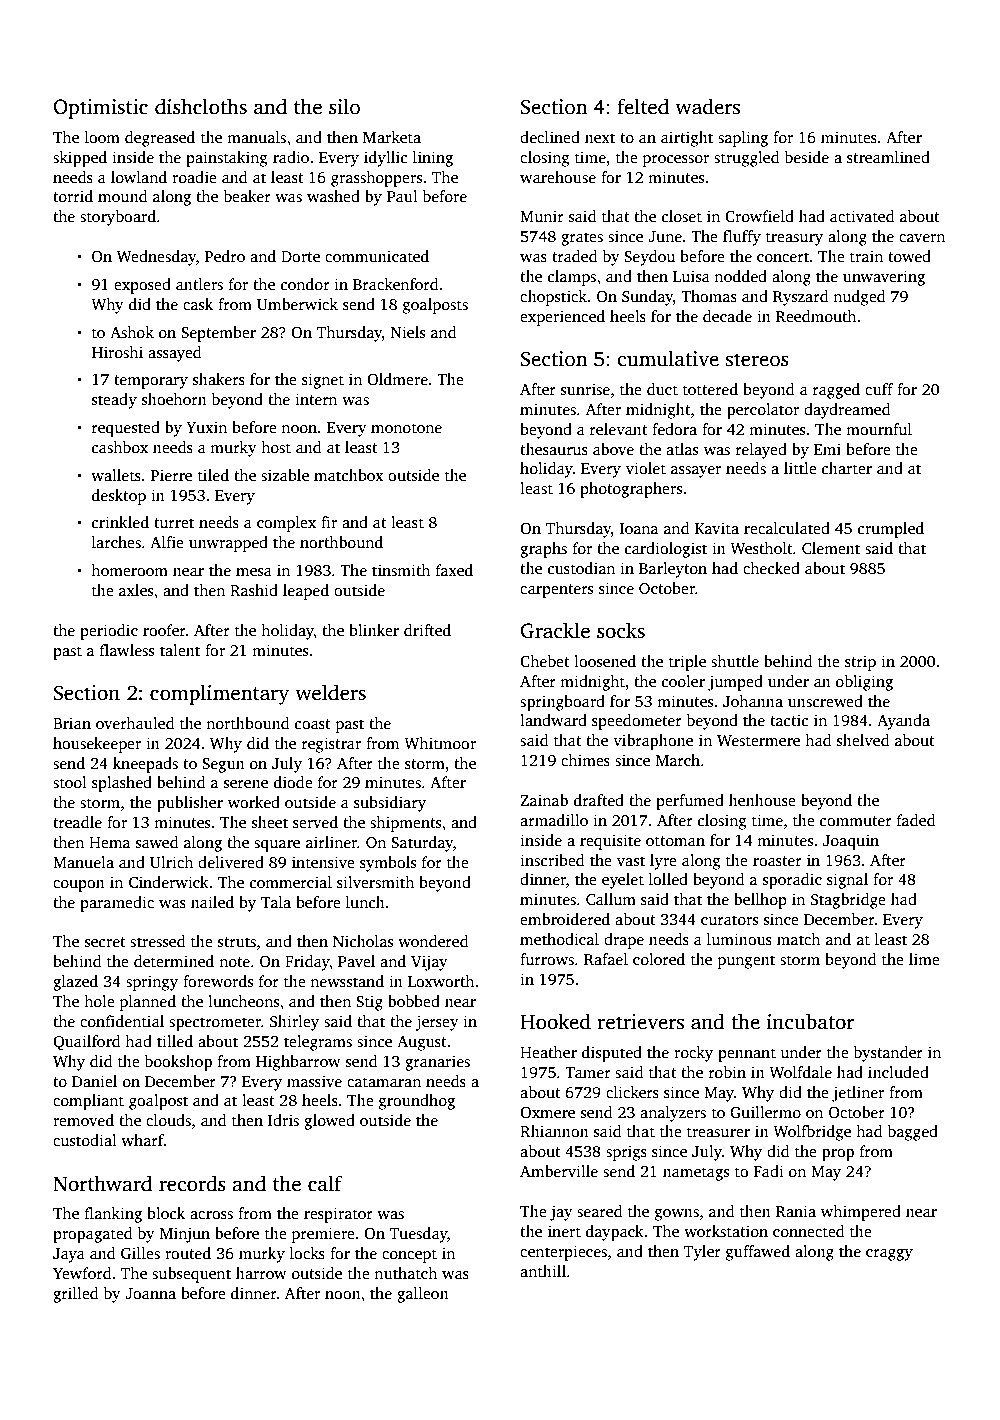 The width and height of the image is (1000, 1420). What do you see at coordinates (626, 1153) in the image?
I see `sprigs` at bounding box center [626, 1153].
